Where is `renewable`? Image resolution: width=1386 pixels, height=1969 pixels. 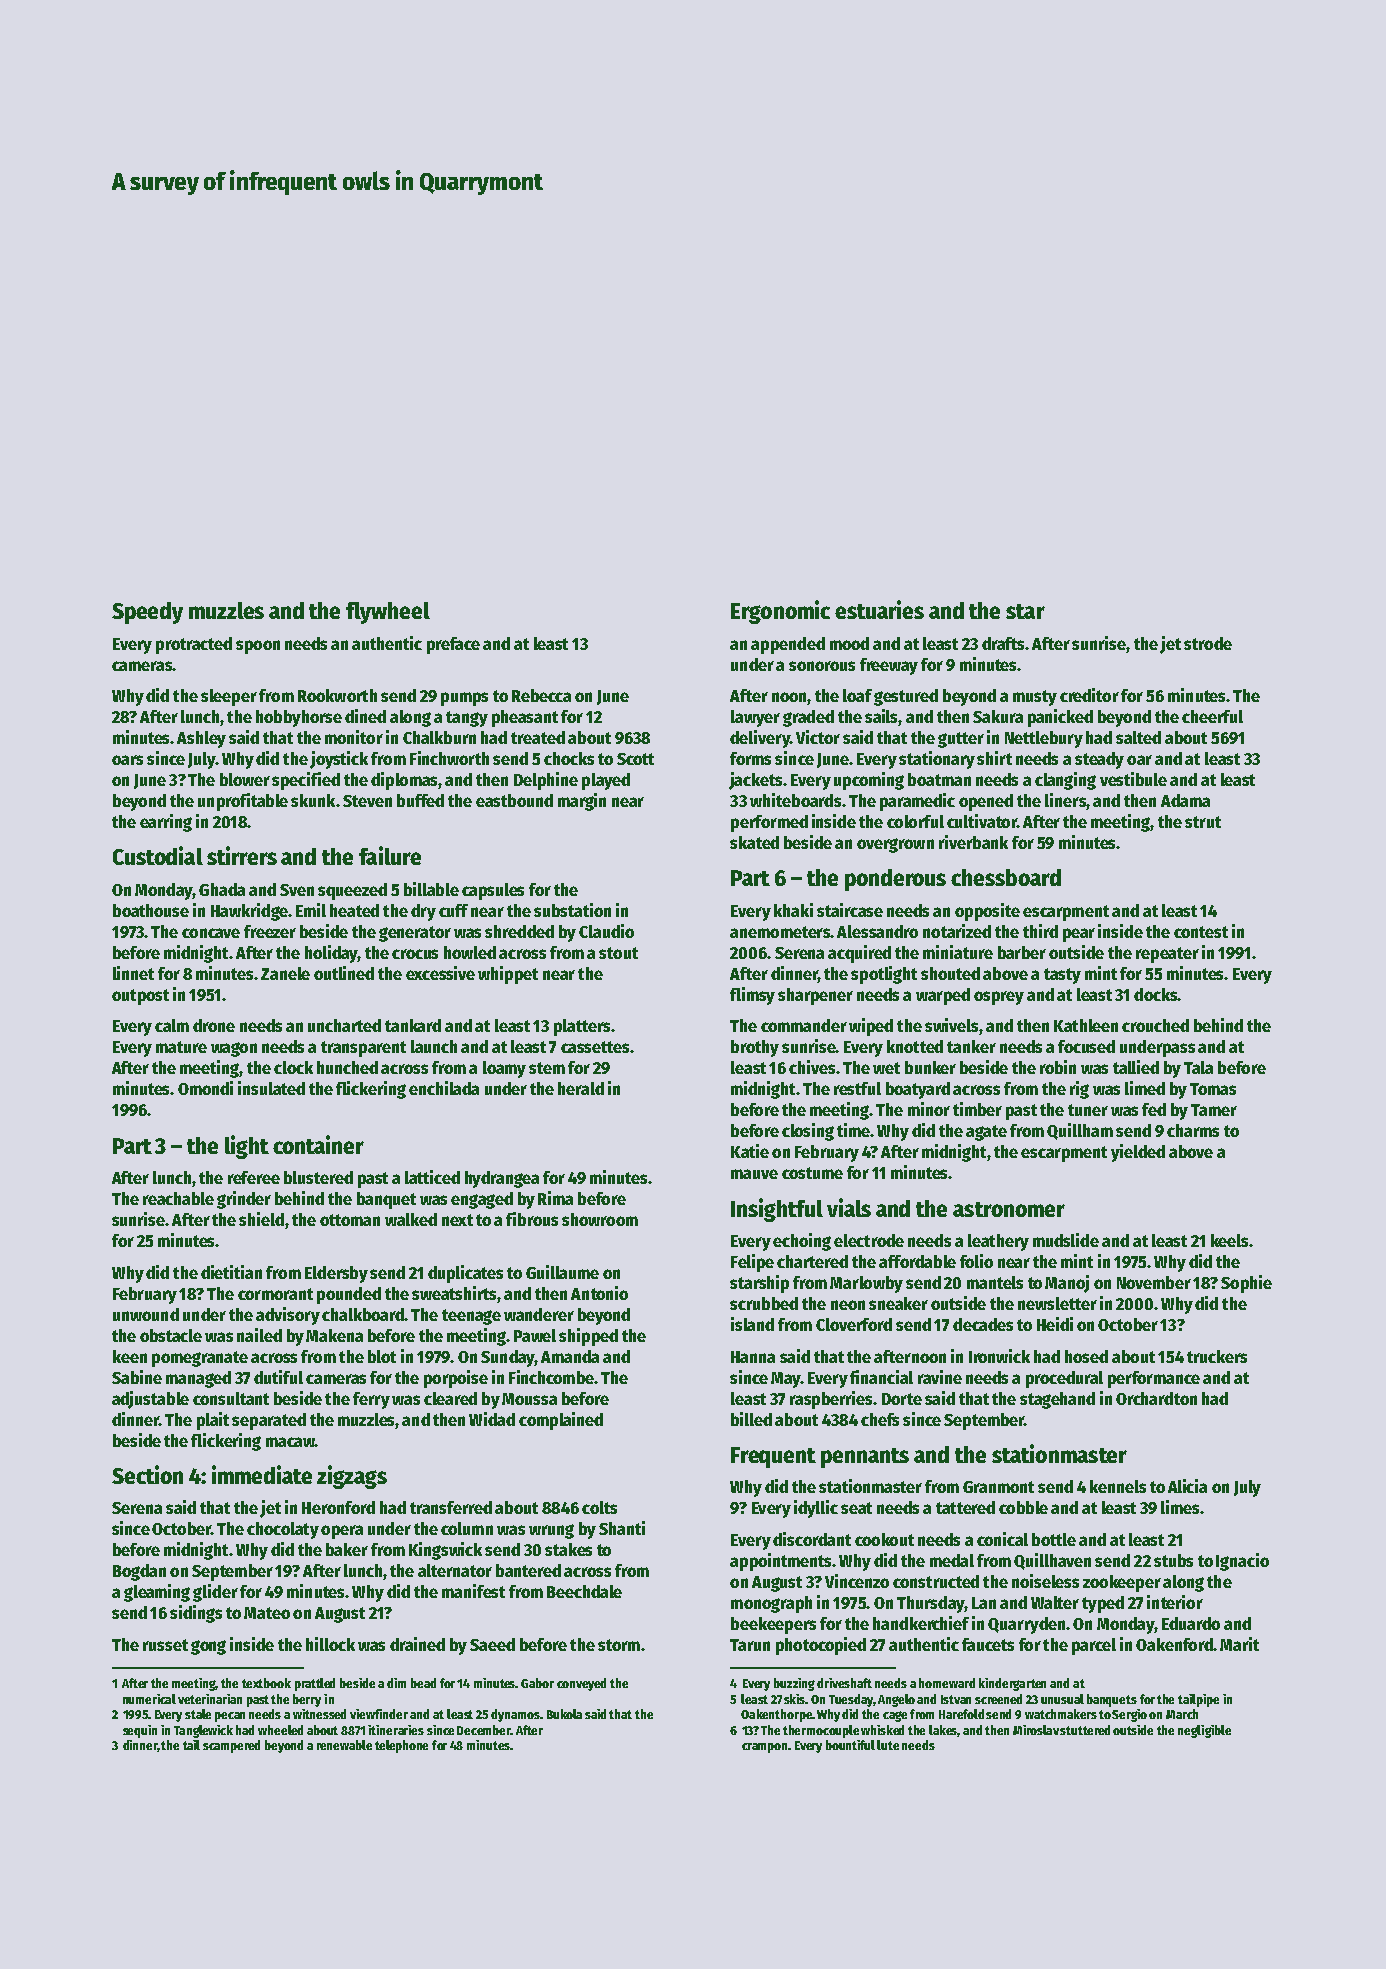
renewable is located at coordinates (344, 1745).
